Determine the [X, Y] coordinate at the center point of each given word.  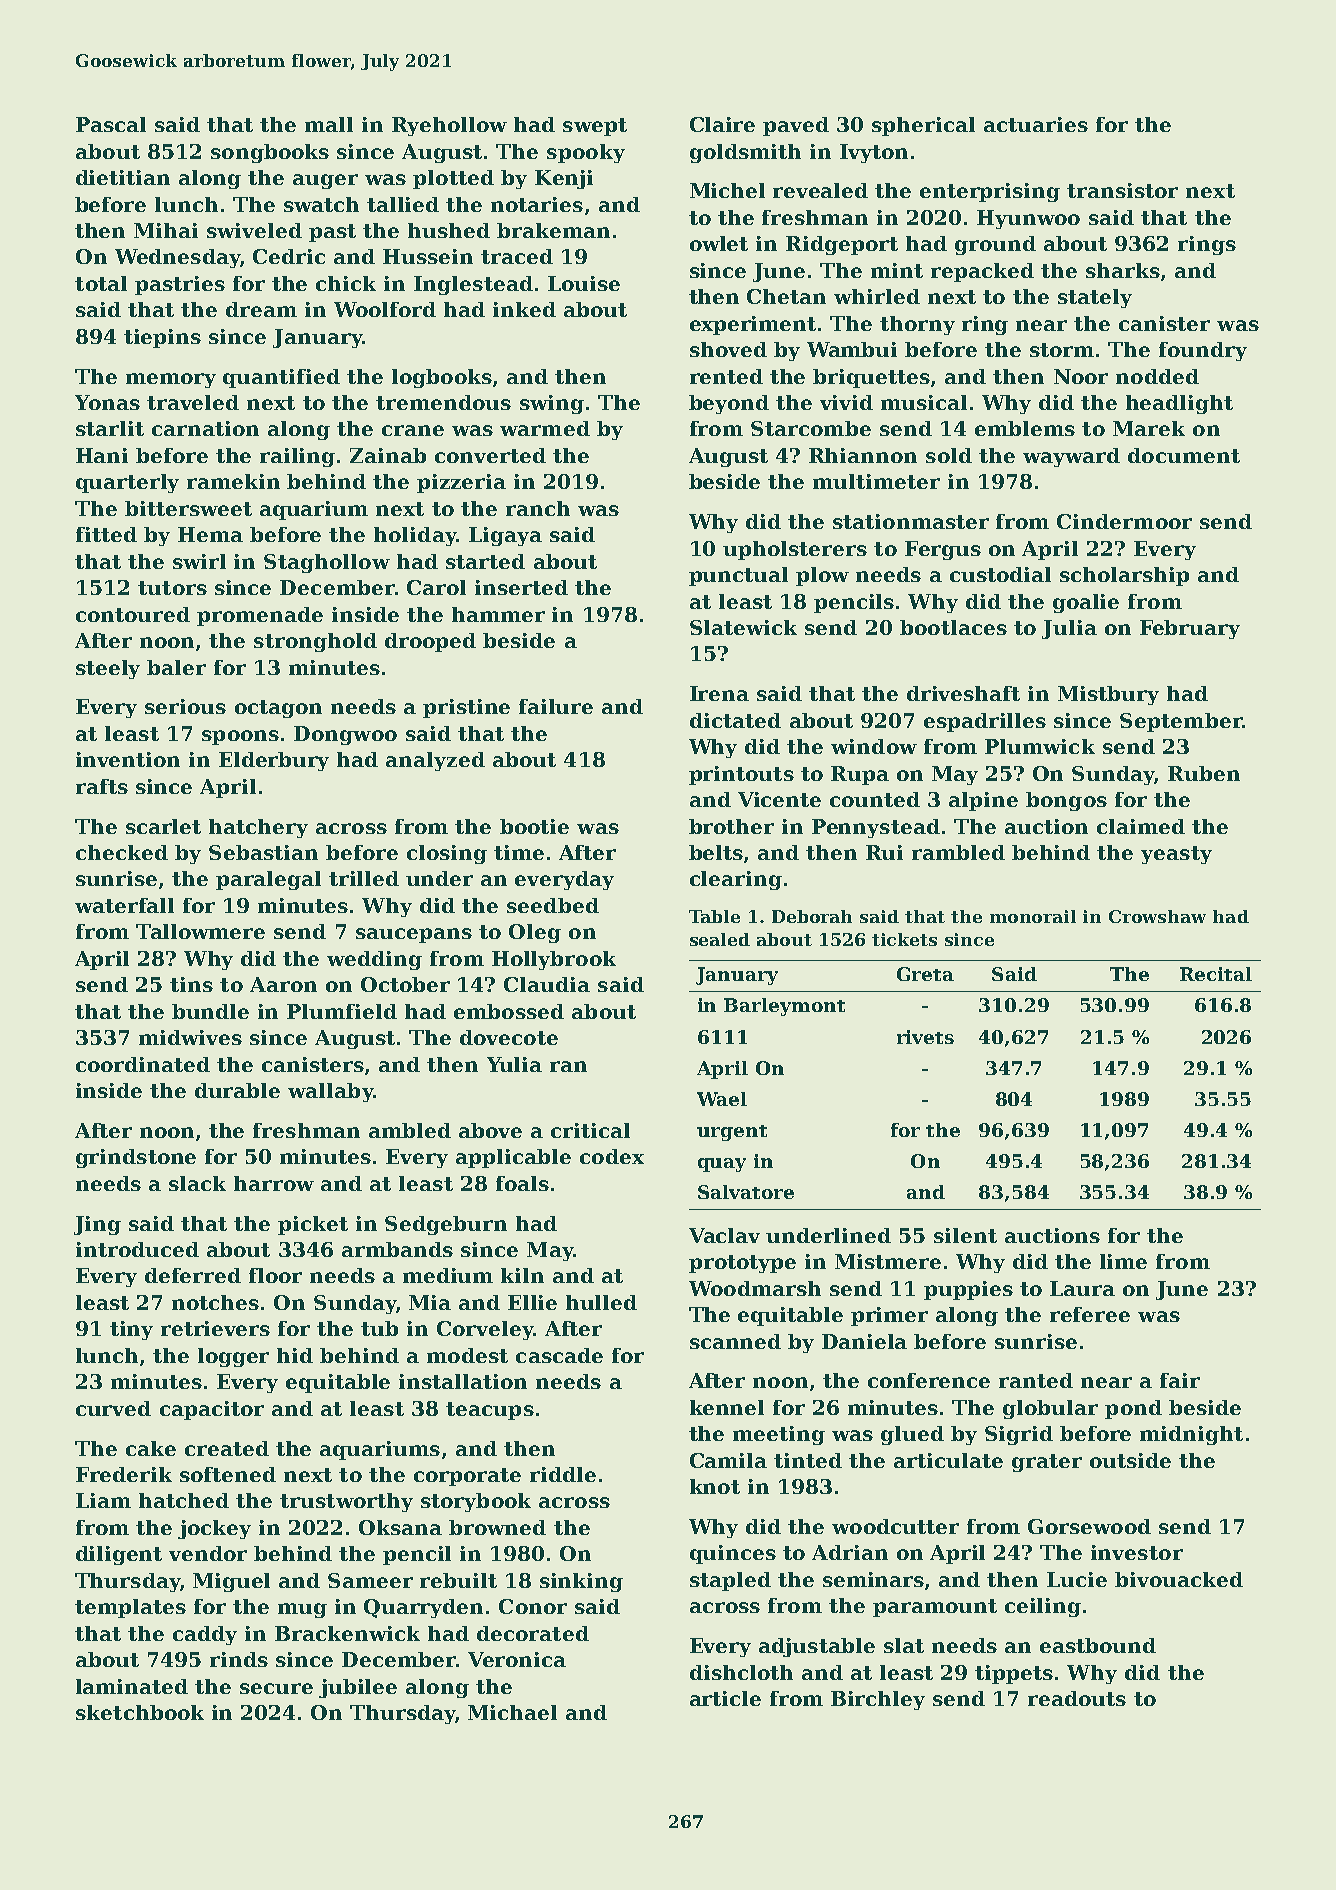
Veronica [517, 1659]
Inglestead [473, 285]
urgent [732, 1133]
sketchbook [140, 1712]
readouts [1077, 1698]
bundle [210, 1011]
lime [1123, 1261]
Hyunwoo [1028, 219]
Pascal [111, 124]
